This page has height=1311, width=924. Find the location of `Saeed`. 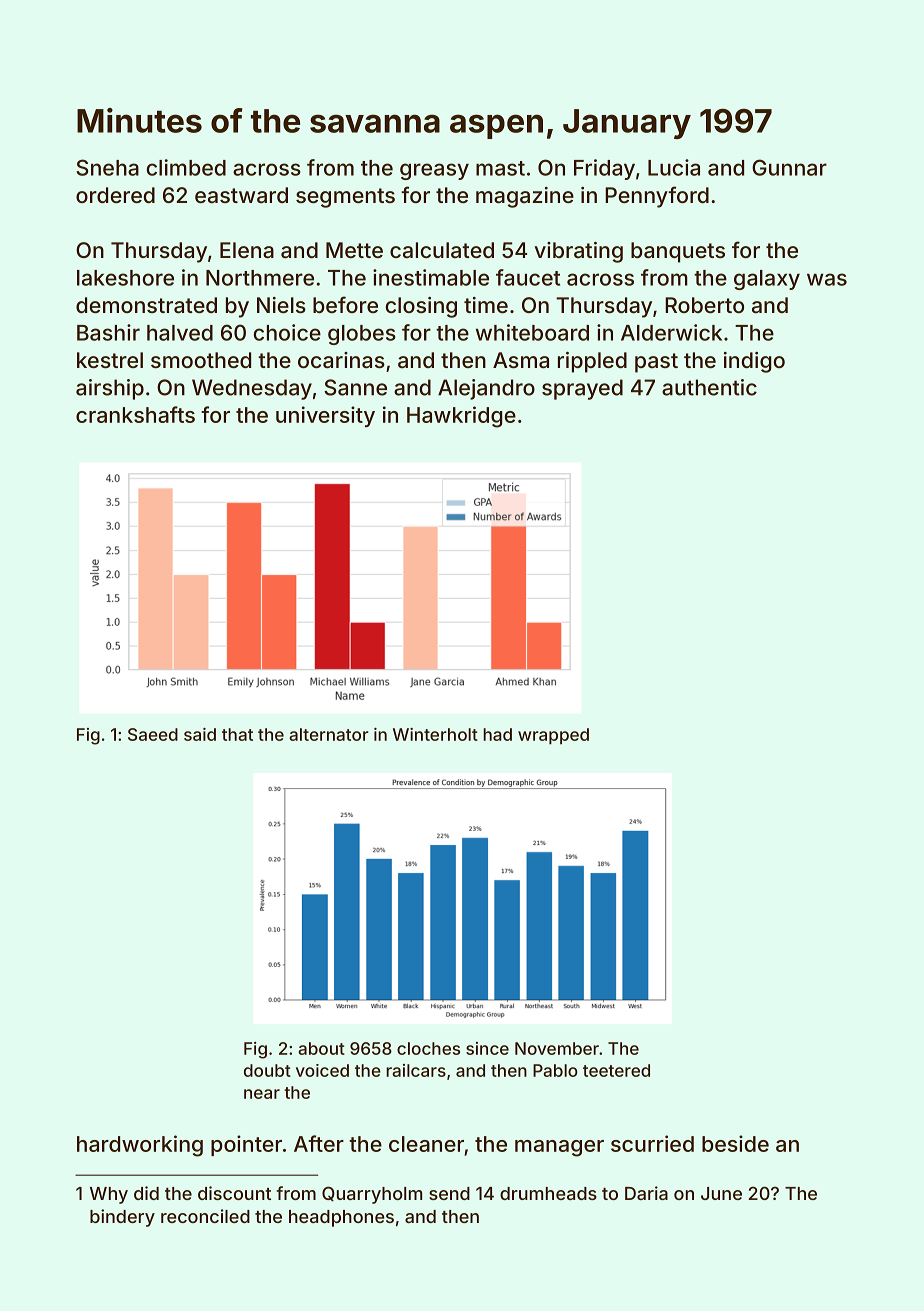

Saeed is located at coordinates (153, 734).
